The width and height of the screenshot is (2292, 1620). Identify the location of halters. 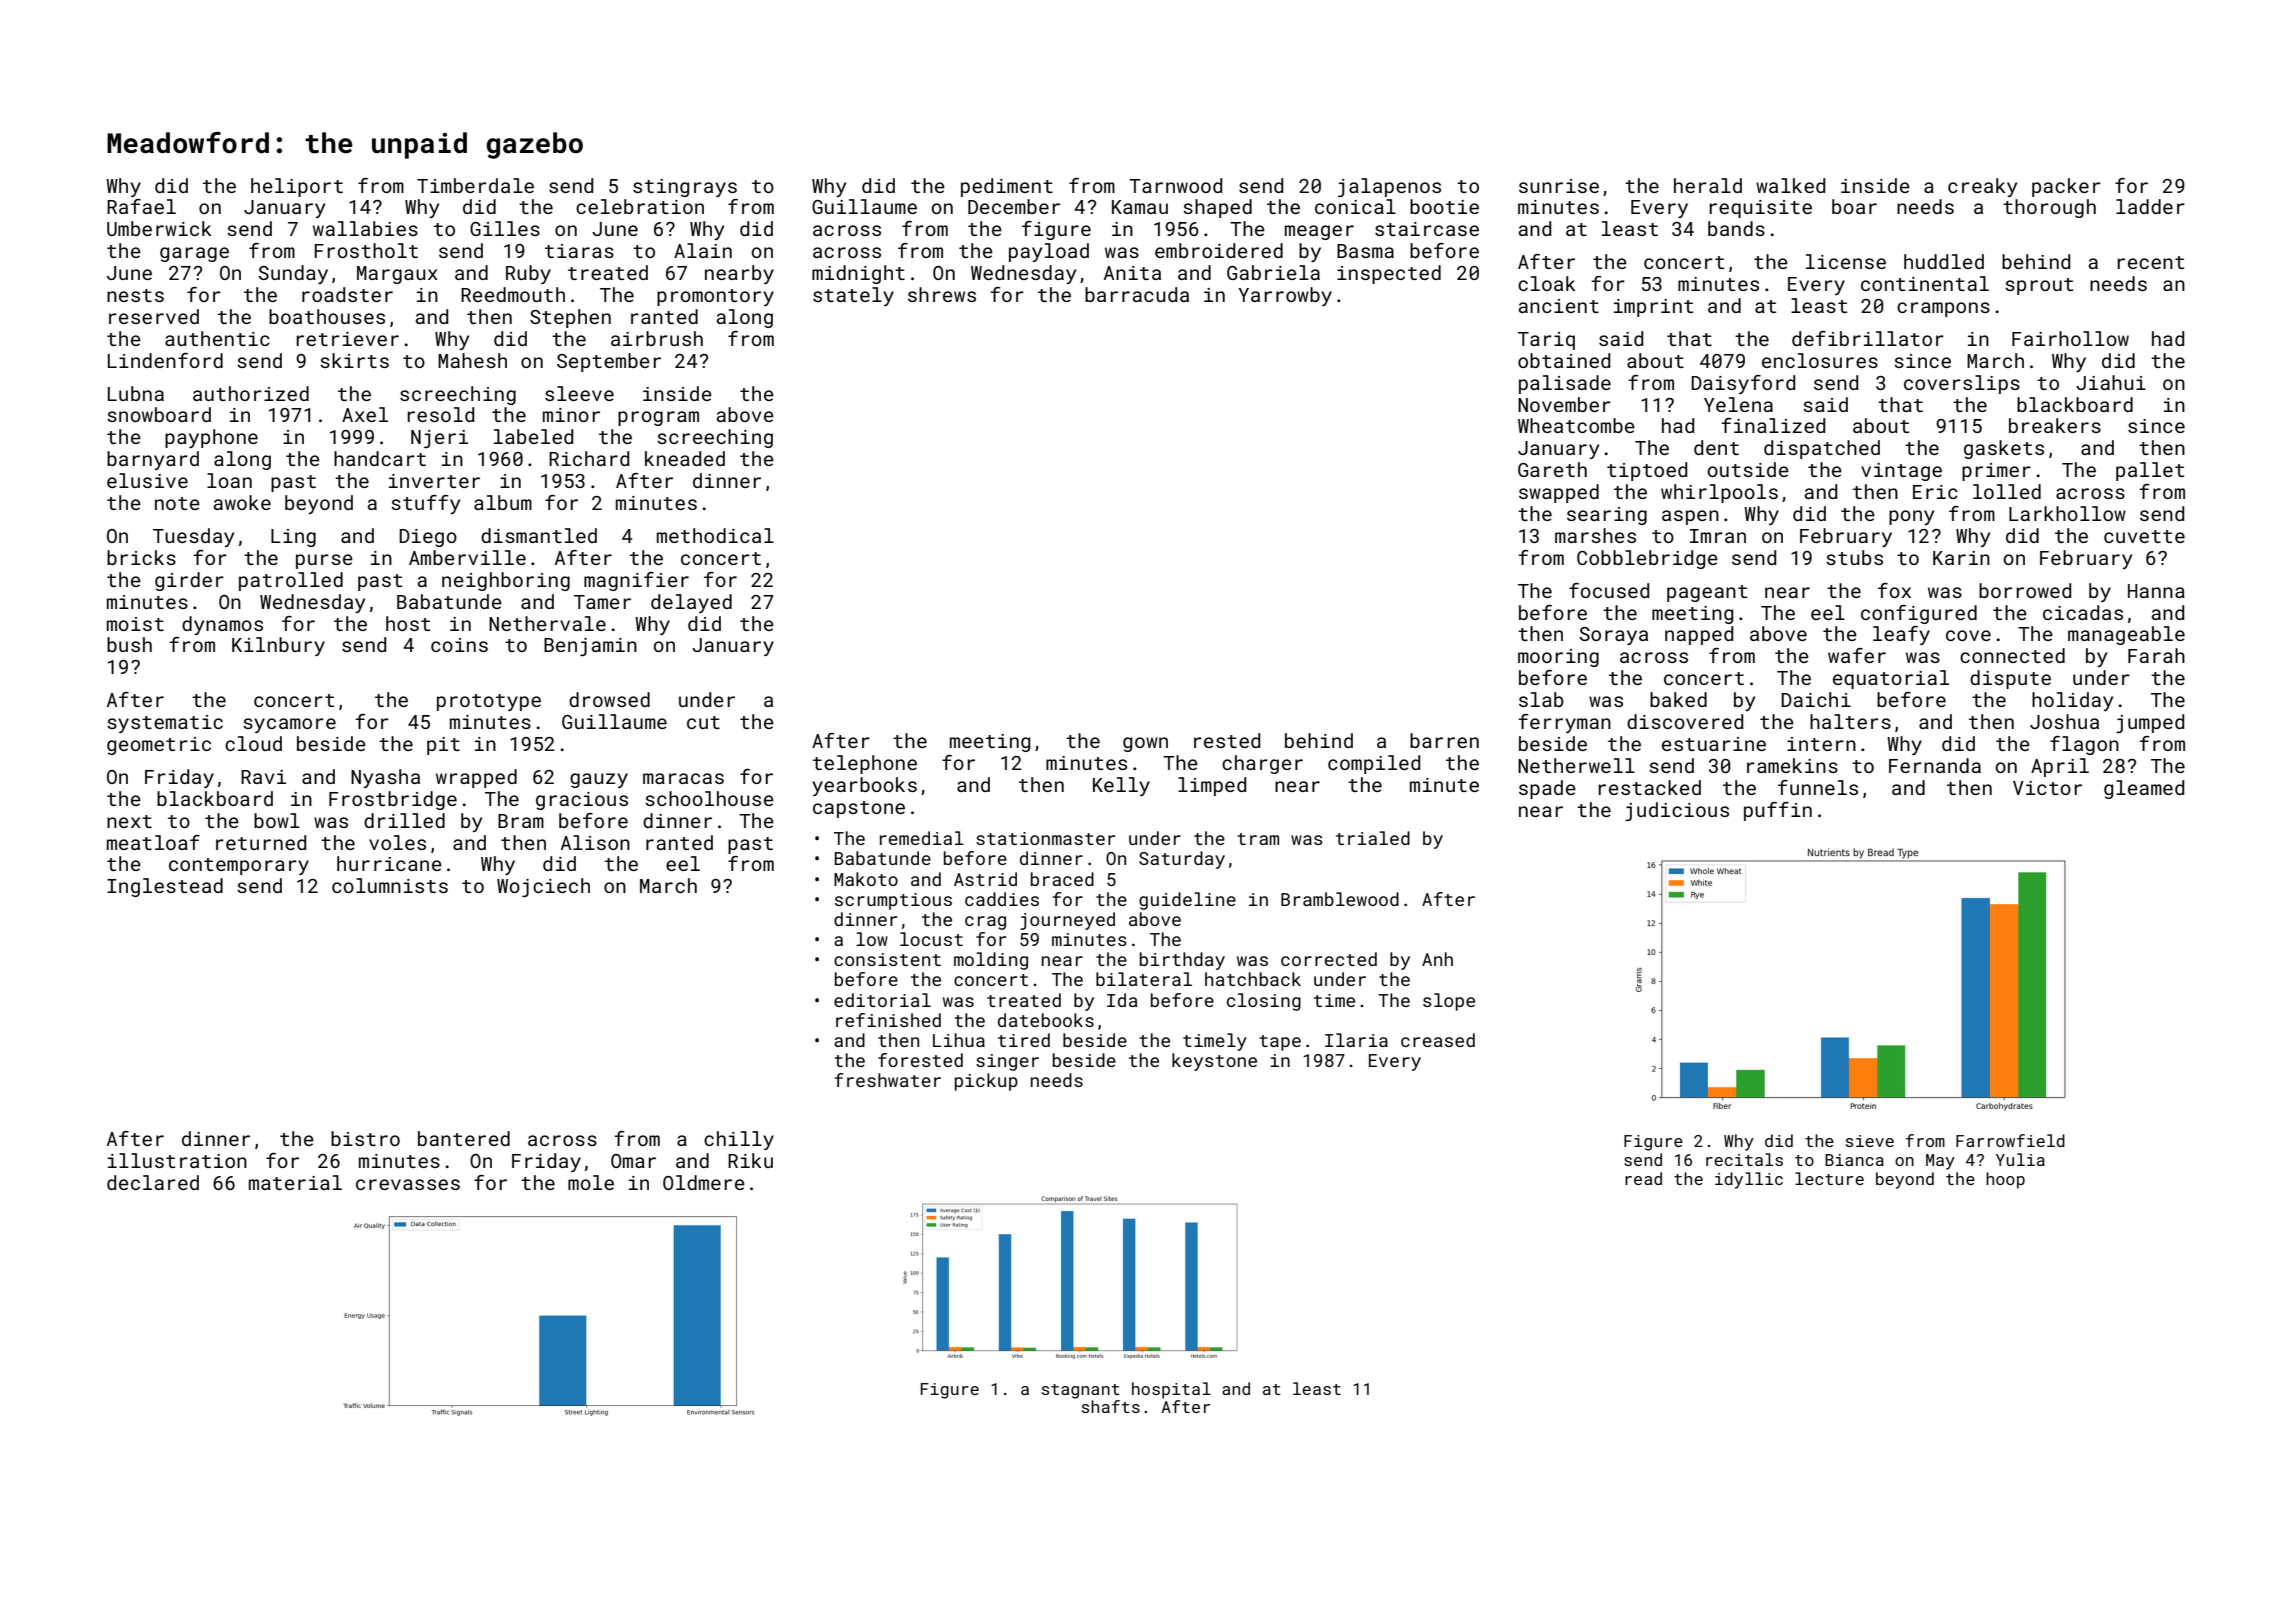
(1850, 721).
